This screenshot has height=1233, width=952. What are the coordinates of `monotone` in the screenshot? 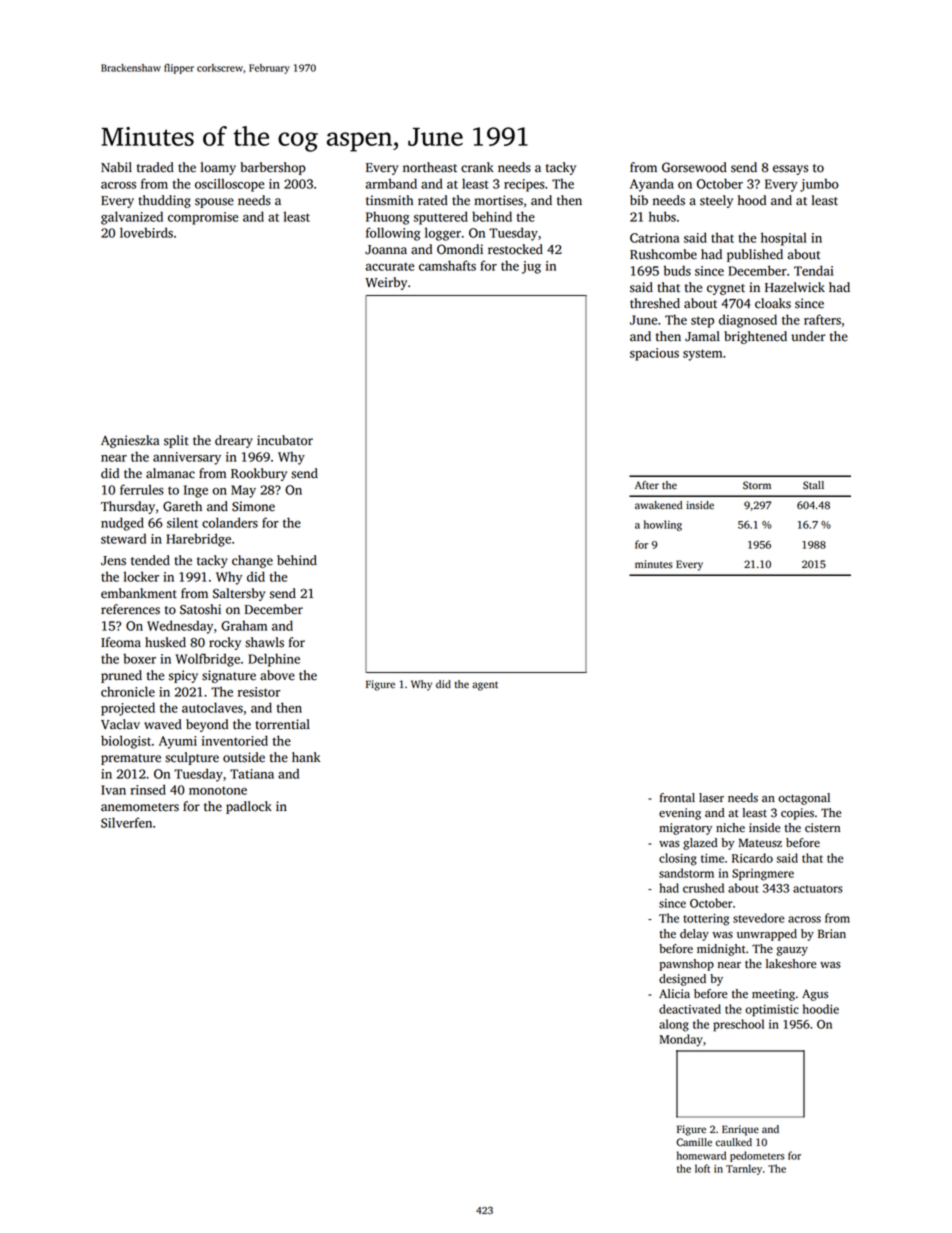 It's located at (218, 790).
